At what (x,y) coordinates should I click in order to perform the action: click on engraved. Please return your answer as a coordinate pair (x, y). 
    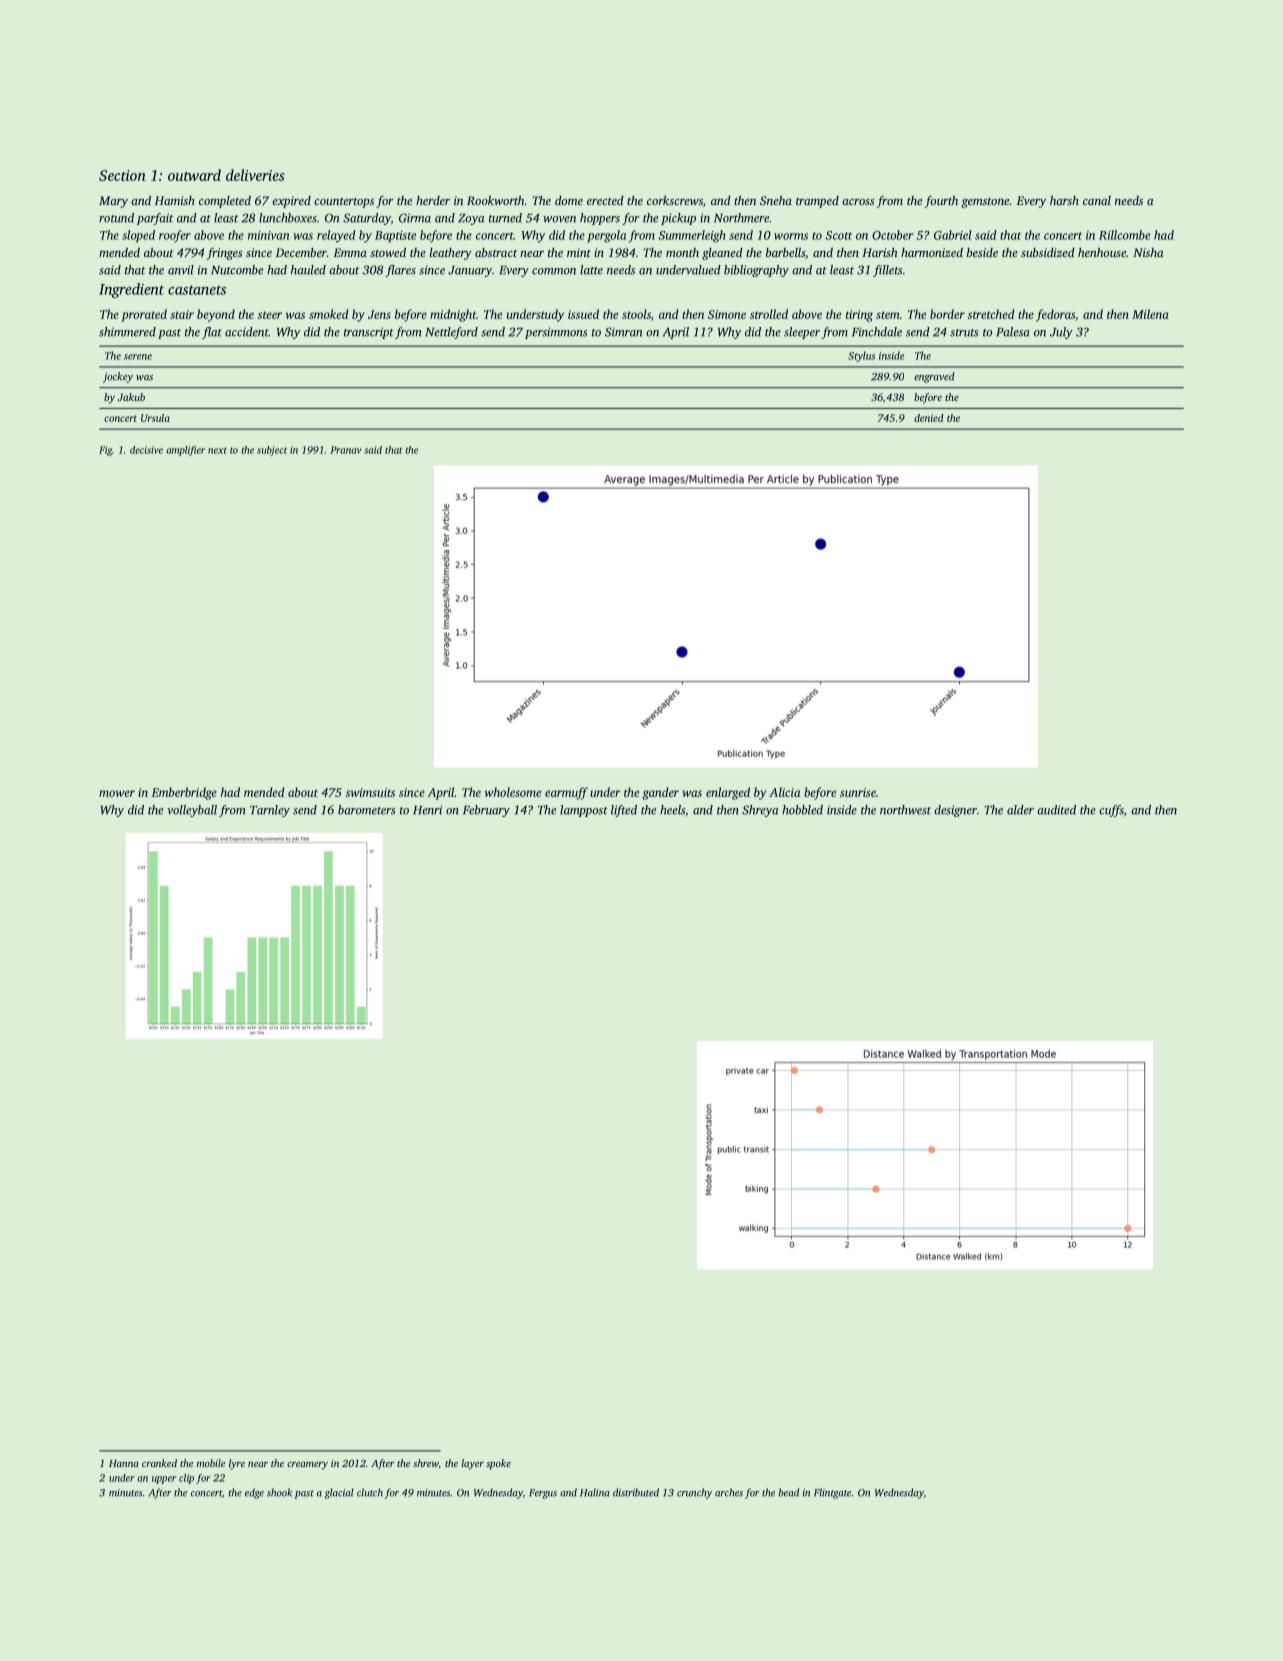
    Looking at the image, I should click on (934, 377).
